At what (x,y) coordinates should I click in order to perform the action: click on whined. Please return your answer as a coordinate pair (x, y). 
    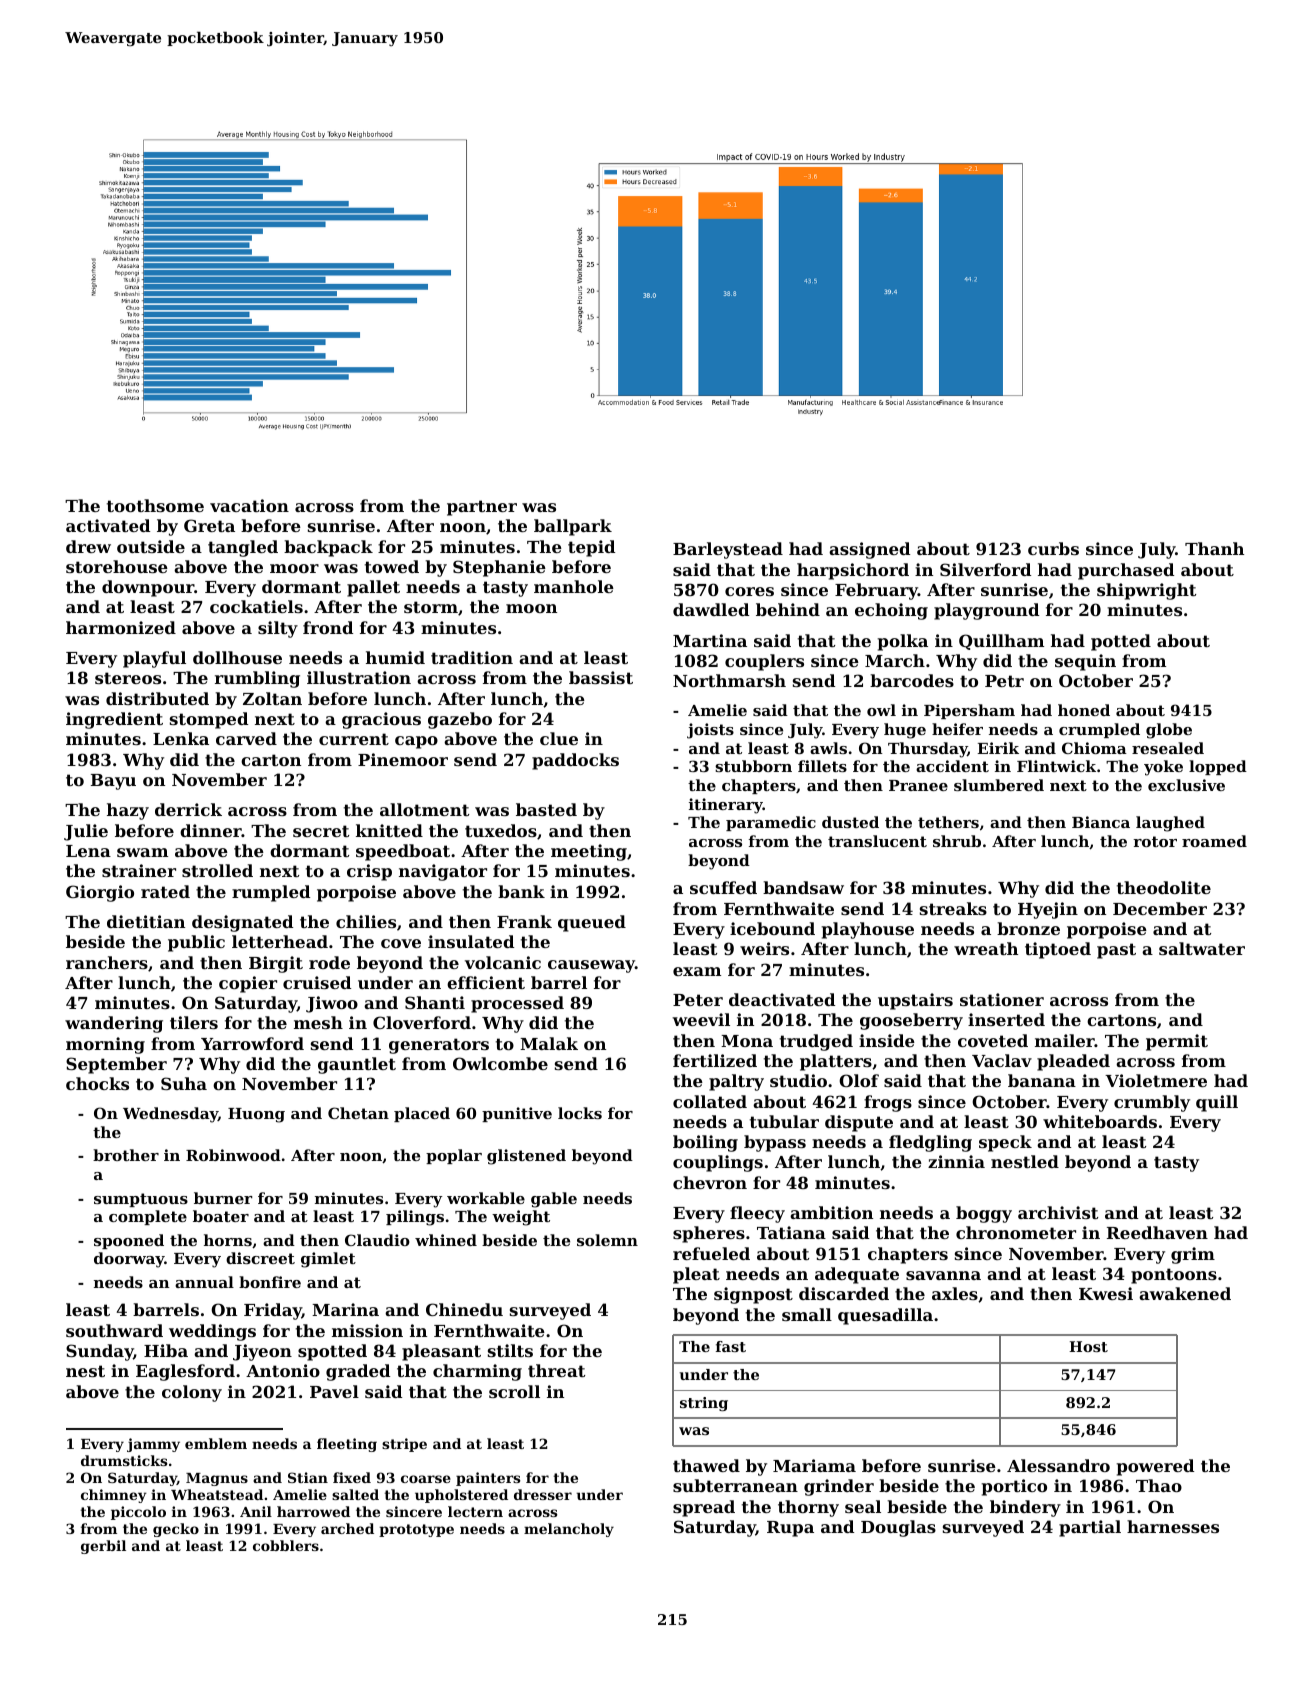
    Looking at the image, I should click on (446, 1240).
